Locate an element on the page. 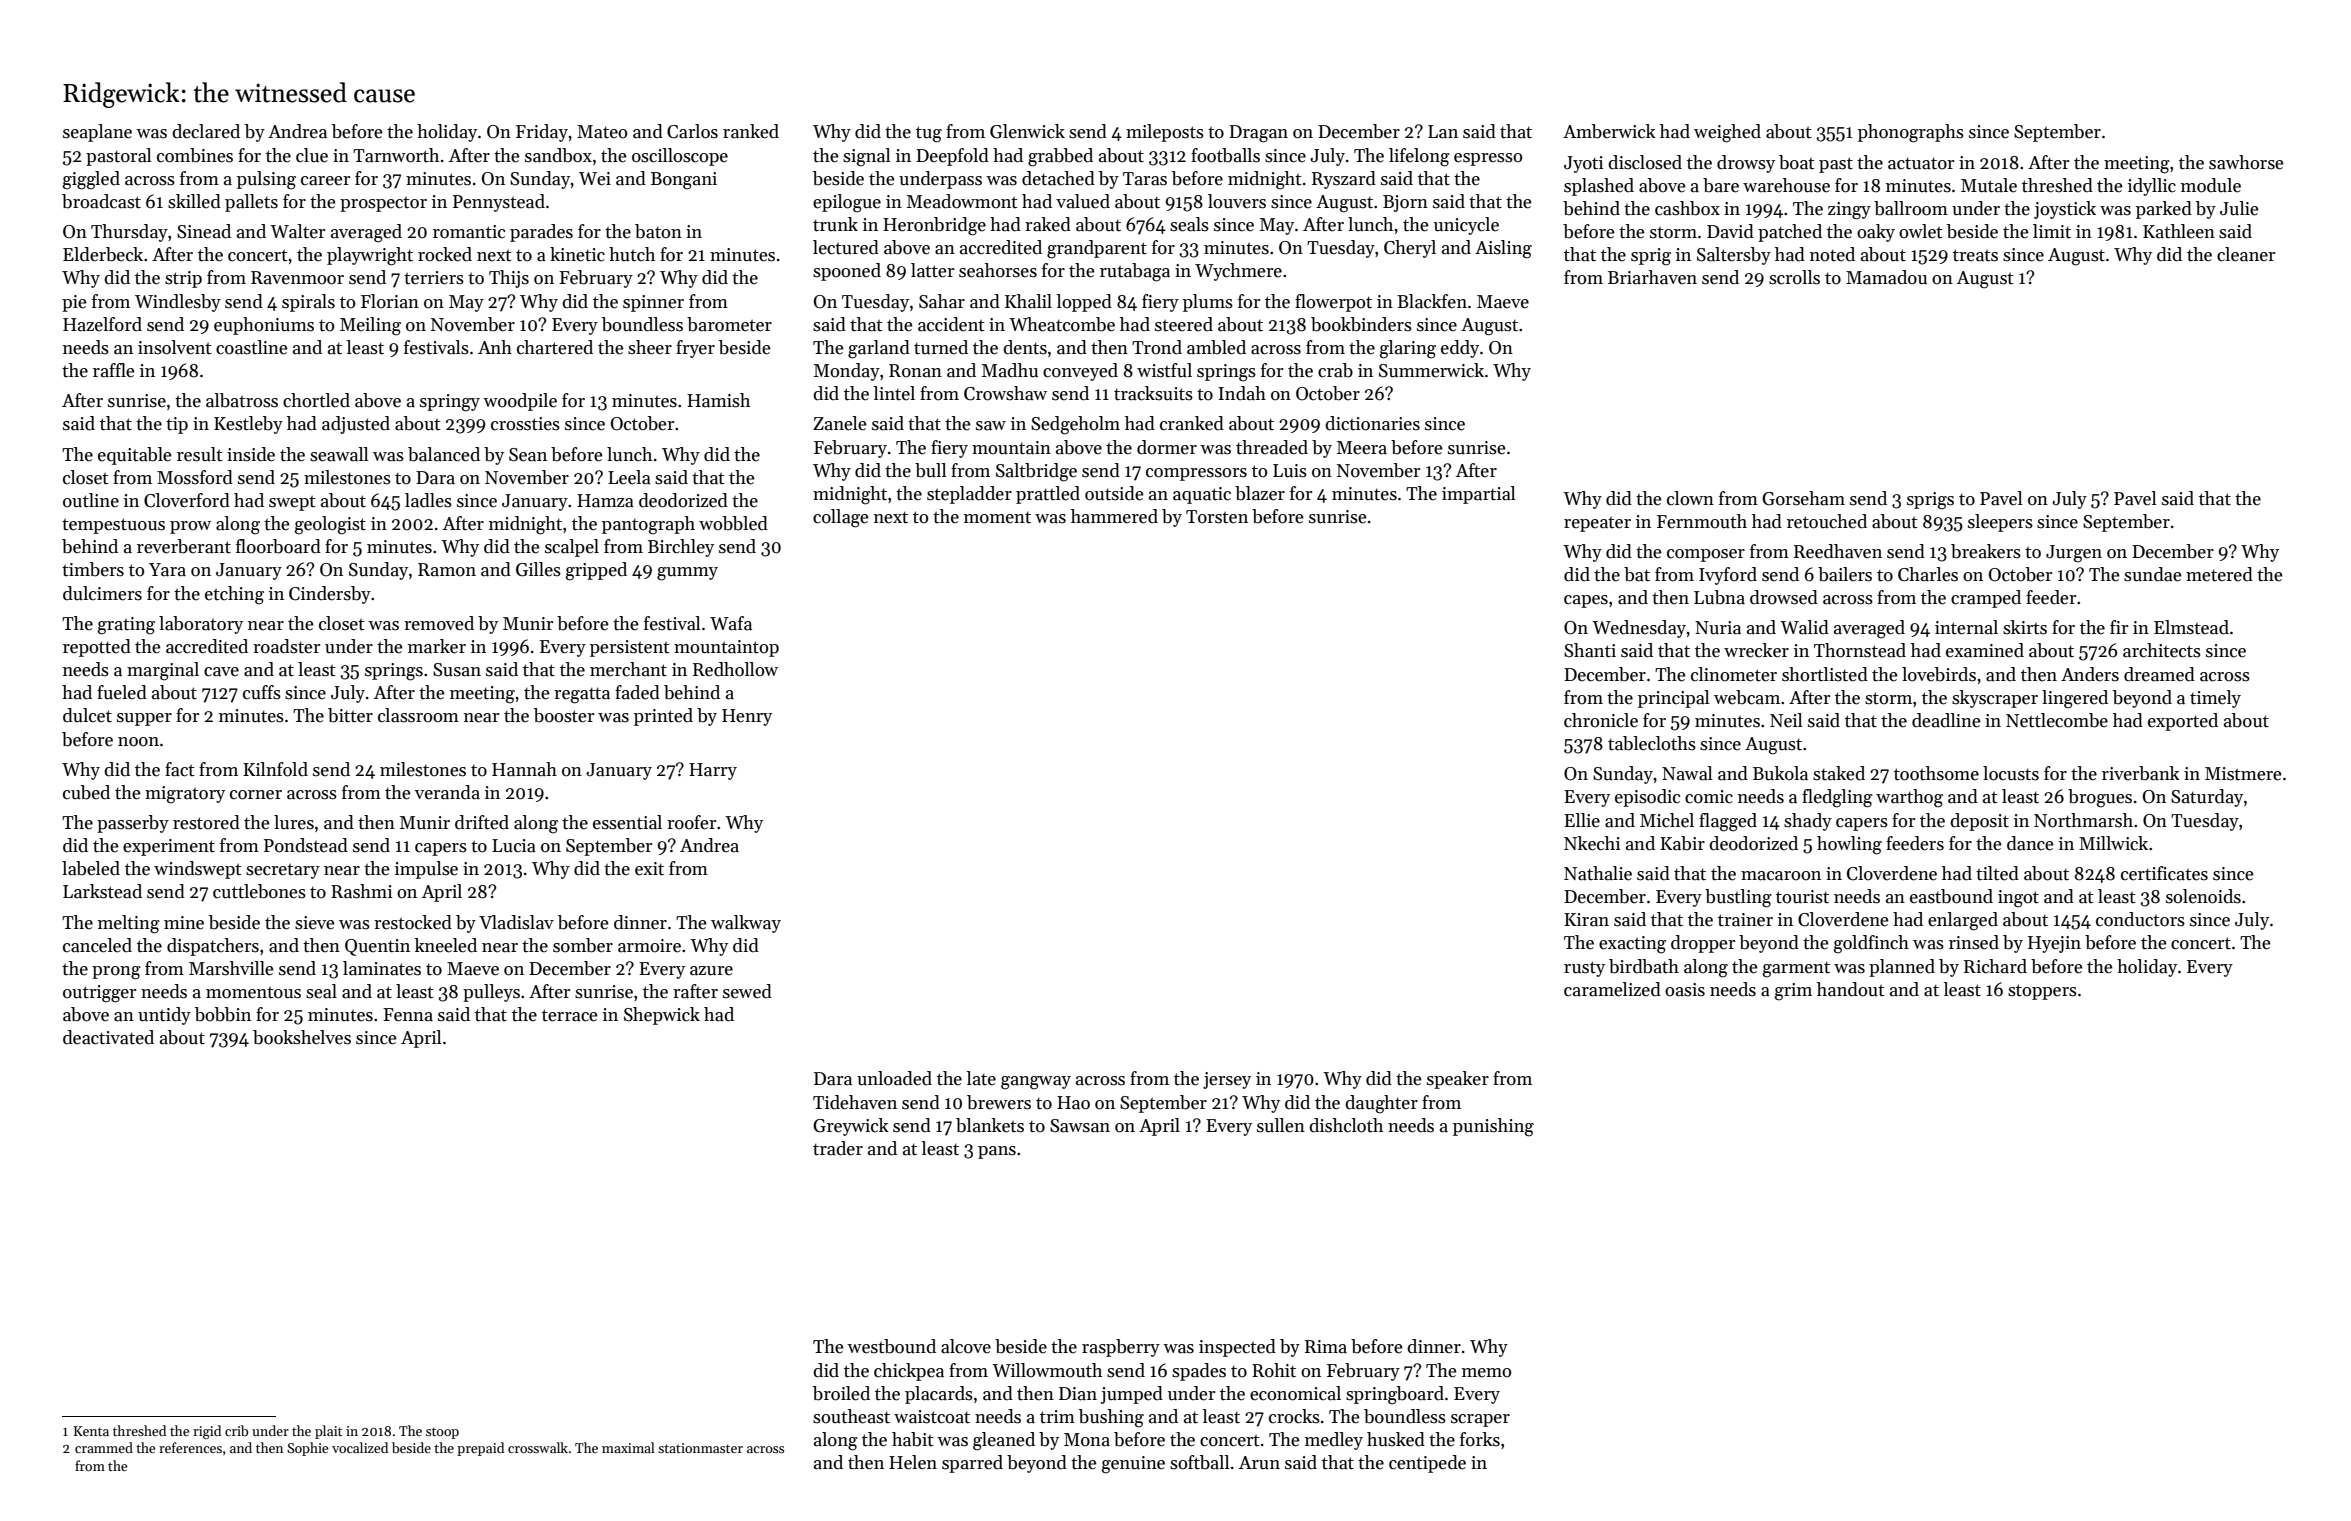  cubed is located at coordinates (86, 792).
